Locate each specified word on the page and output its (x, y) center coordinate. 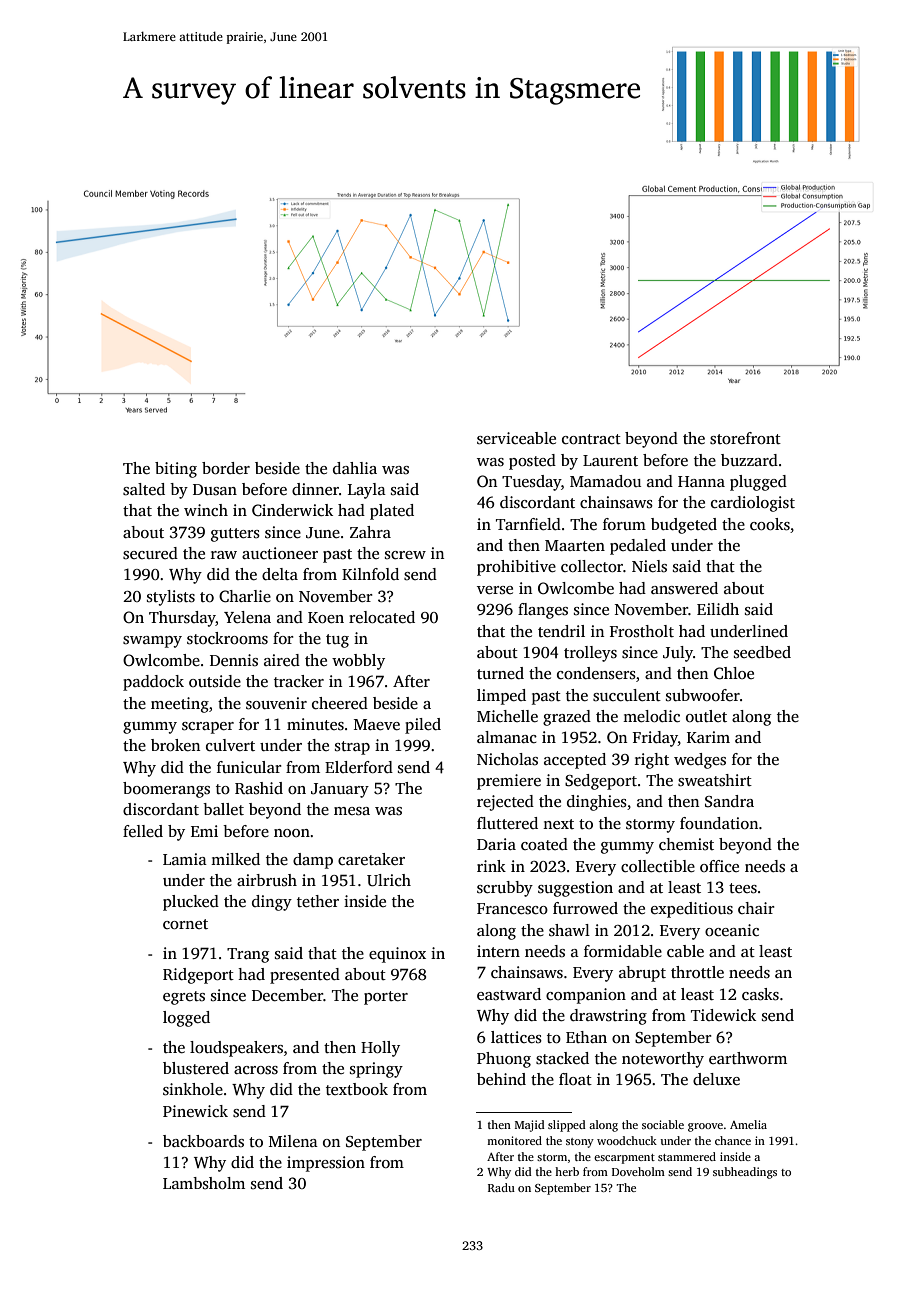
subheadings (745, 1173)
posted (532, 462)
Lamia (185, 859)
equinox (397, 955)
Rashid (259, 788)
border (226, 468)
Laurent (610, 460)
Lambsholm (204, 1183)
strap (352, 748)
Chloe (734, 673)
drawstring (608, 1017)
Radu (501, 1187)
